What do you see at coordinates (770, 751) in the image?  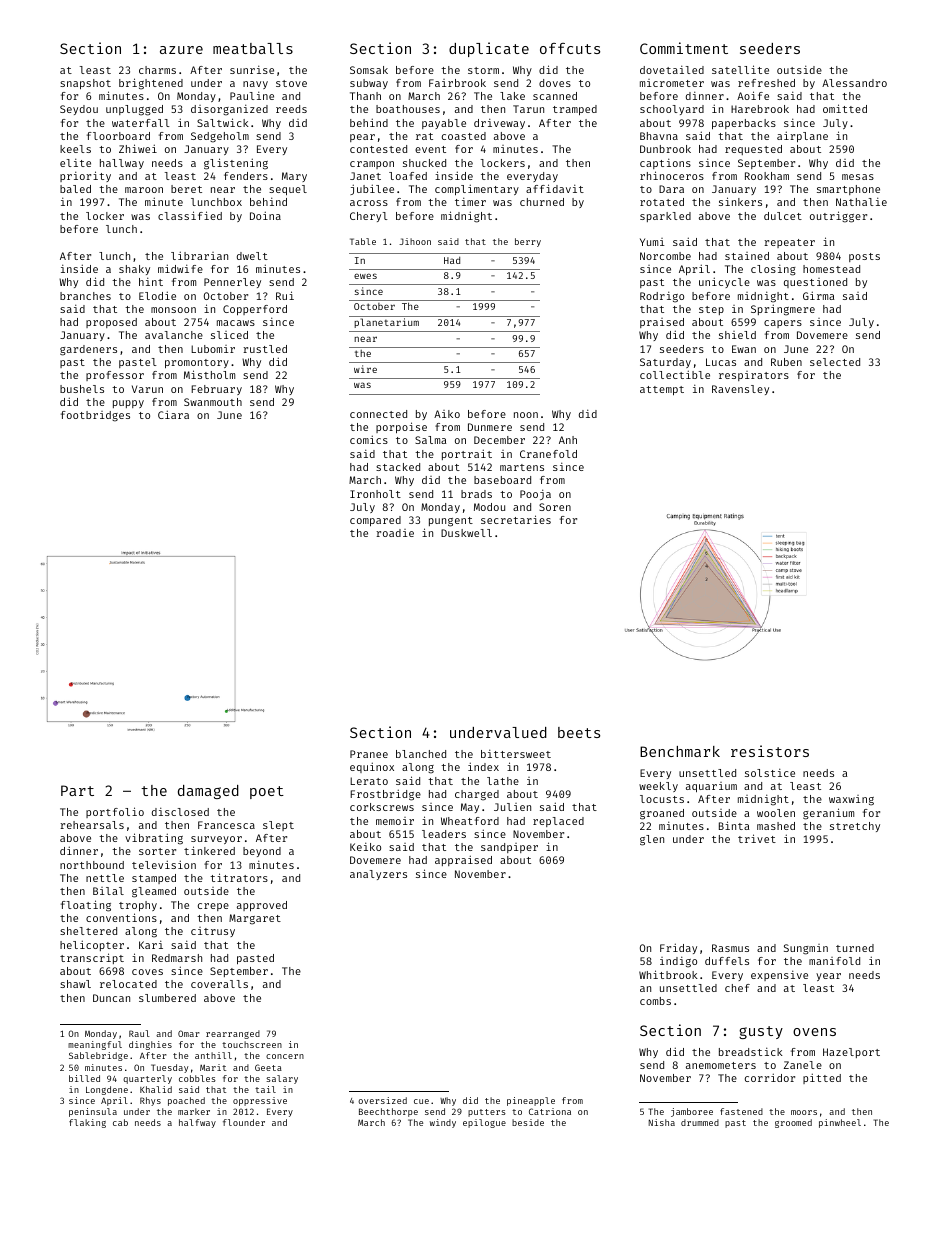 I see `resistors` at bounding box center [770, 751].
